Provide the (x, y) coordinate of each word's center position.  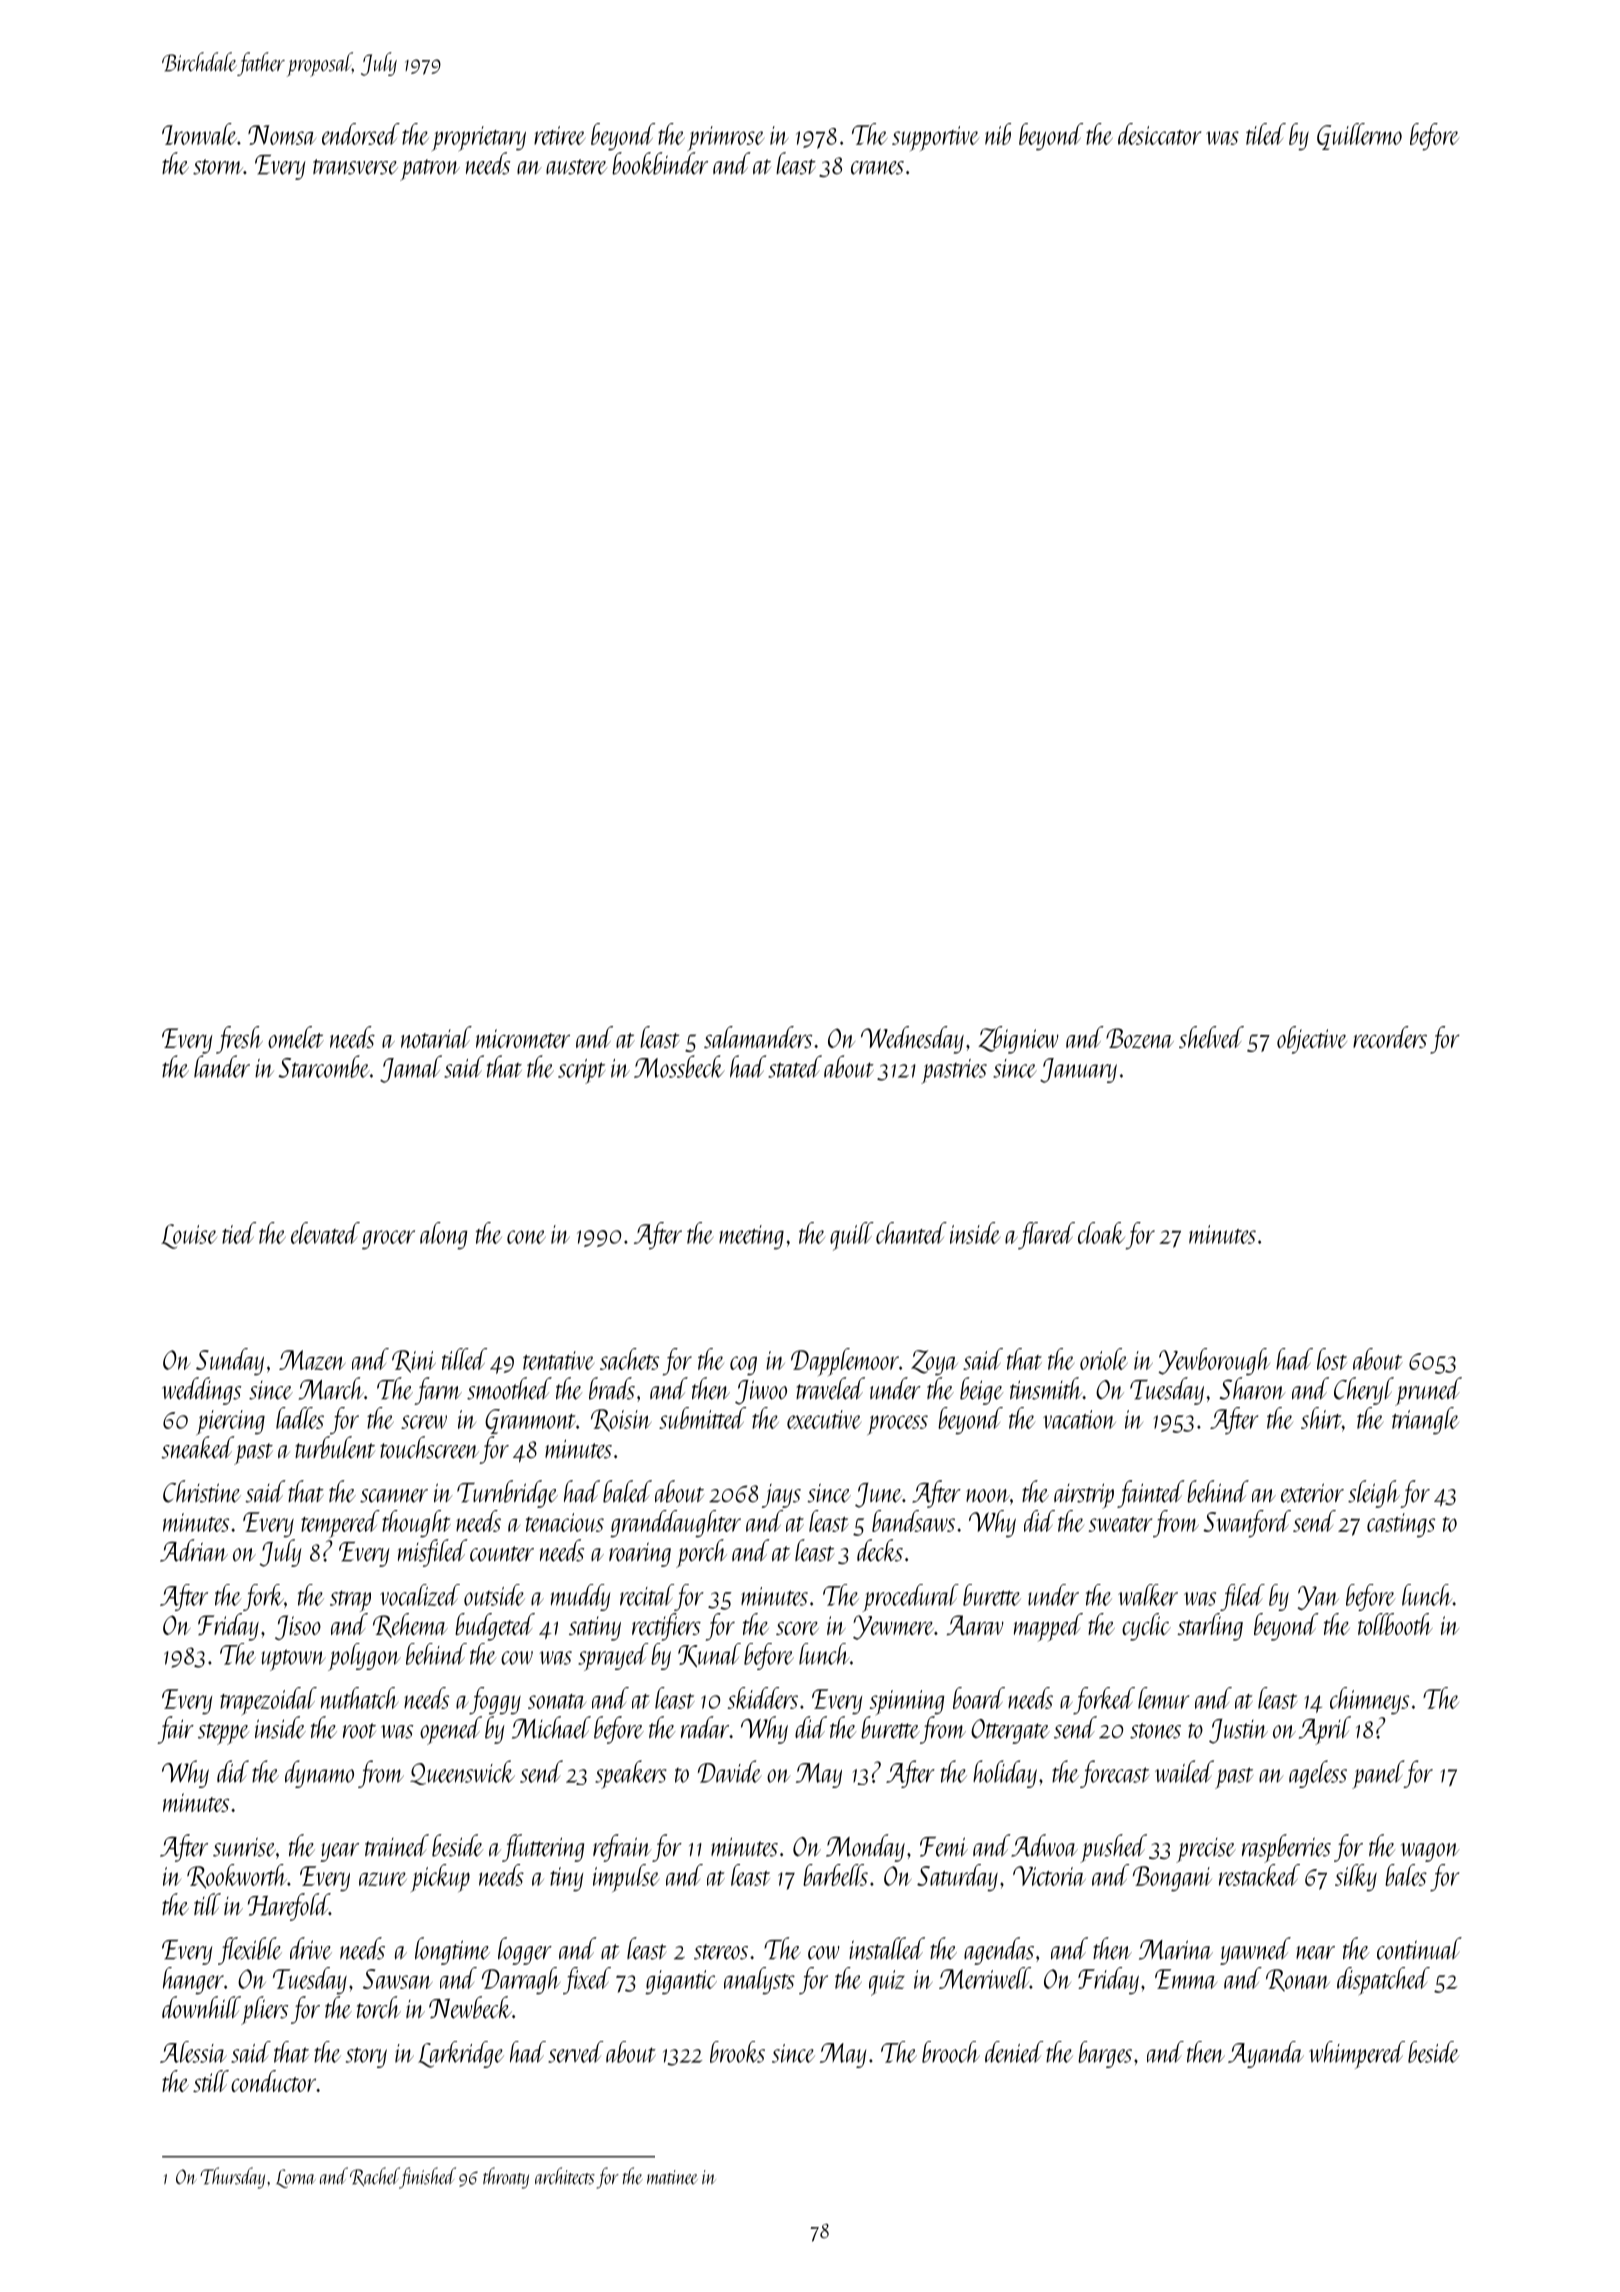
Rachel (375, 2178)
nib (998, 134)
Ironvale (199, 134)
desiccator (1159, 134)
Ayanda (1266, 2054)
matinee (672, 2177)
